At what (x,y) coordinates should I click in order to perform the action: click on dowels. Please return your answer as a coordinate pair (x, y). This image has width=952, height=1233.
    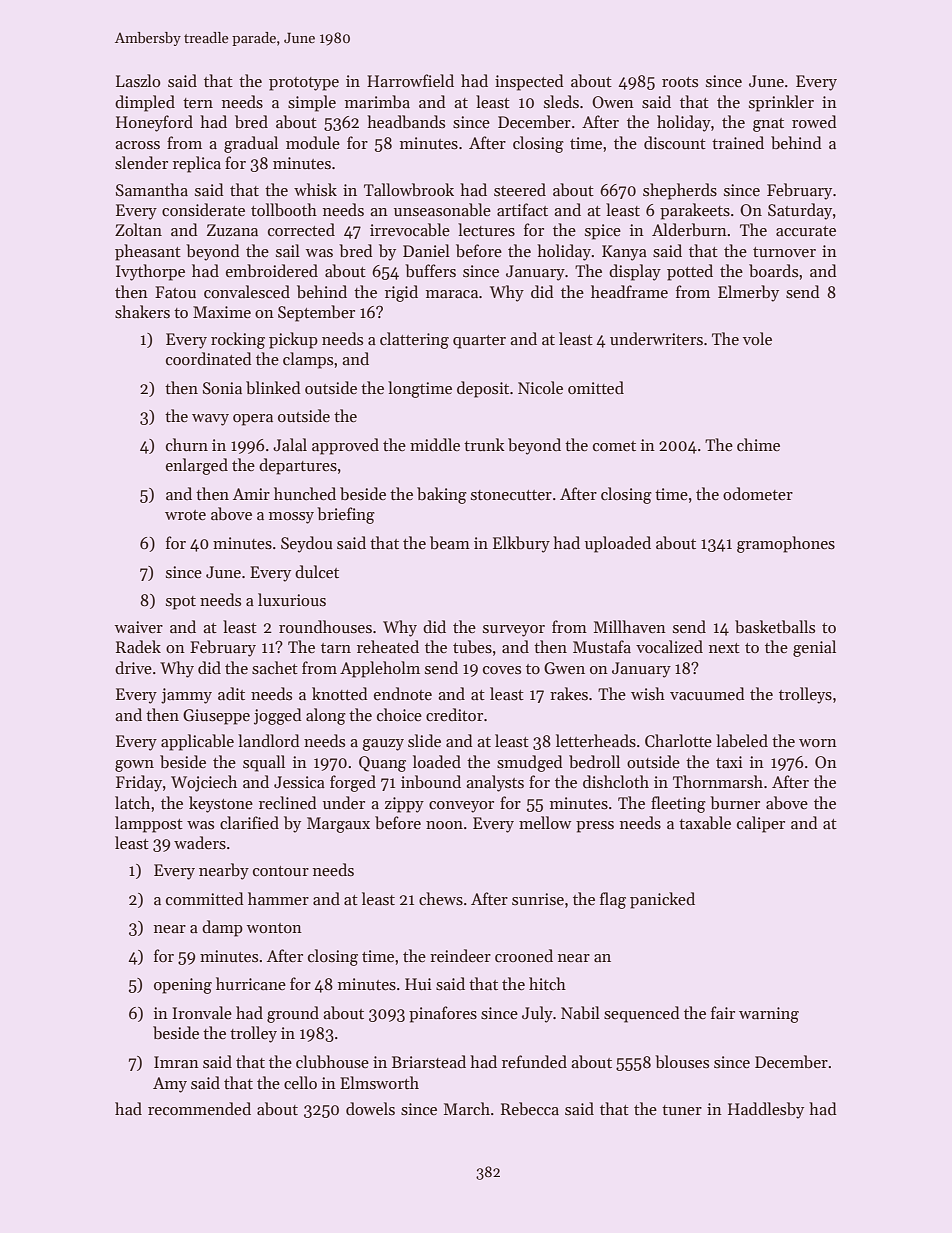
    Looking at the image, I should click on (370, 1108).
